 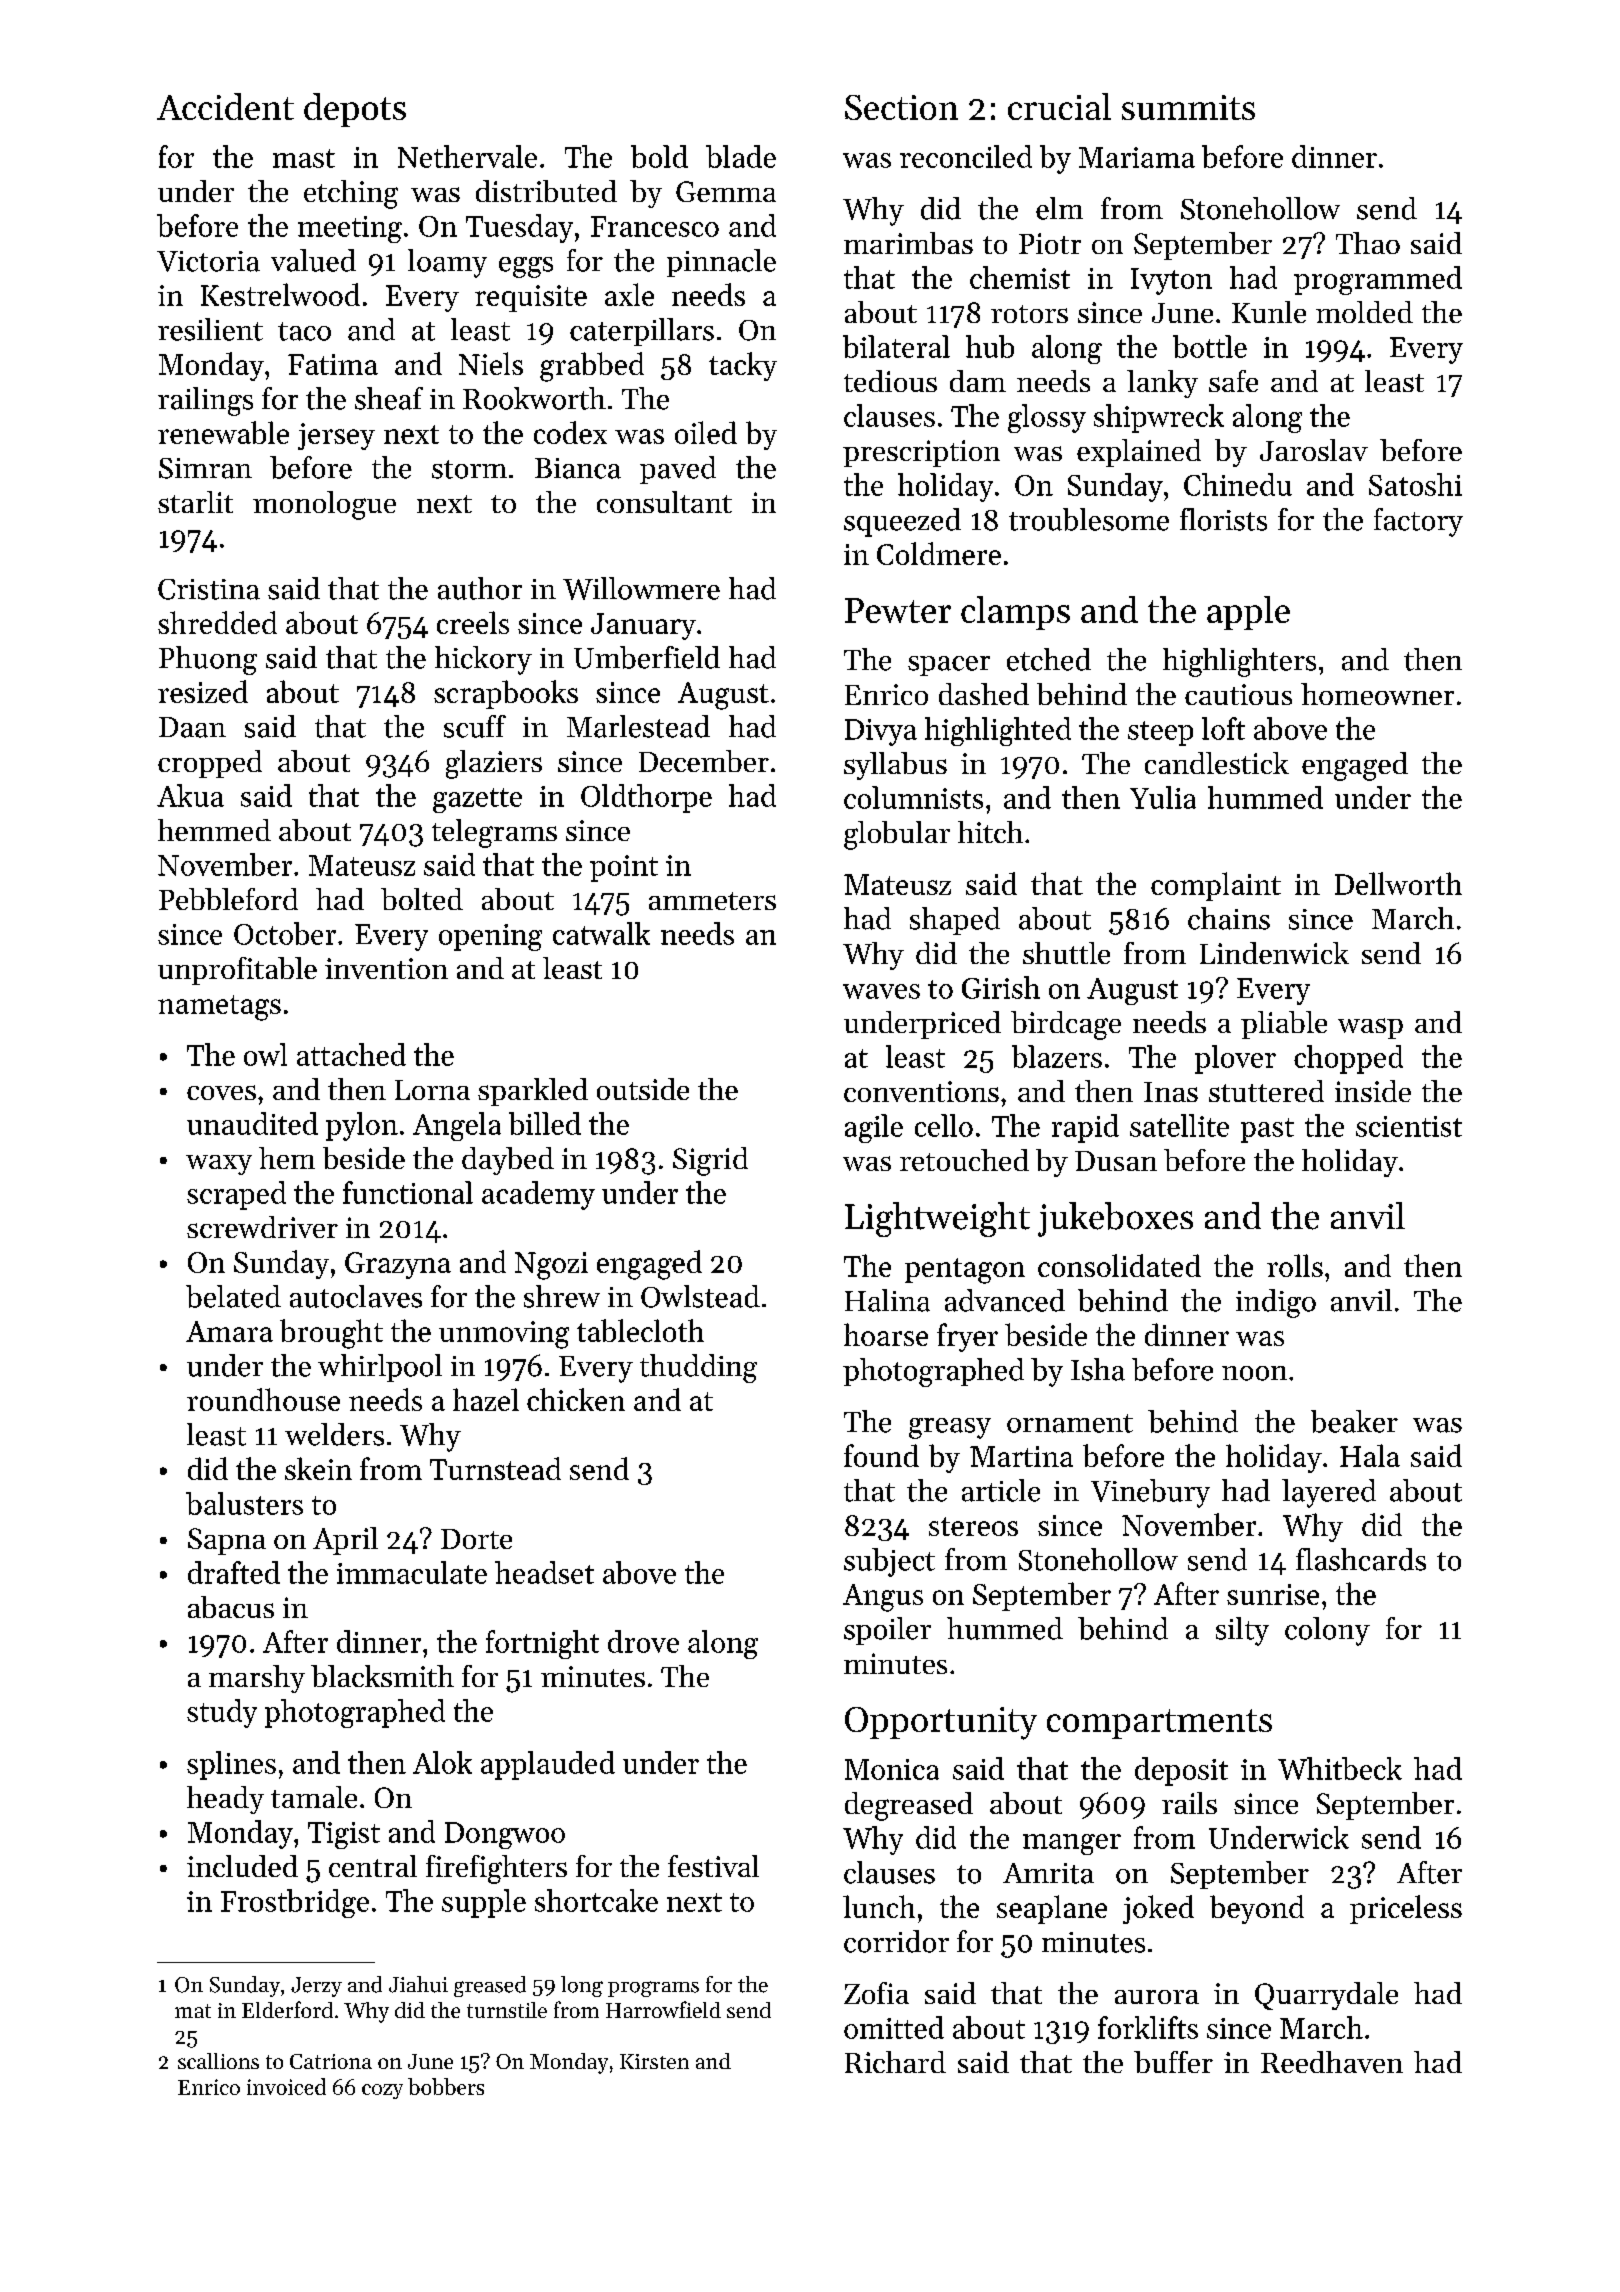 I want to click on Marlestead, so click(x=638, y=726).
